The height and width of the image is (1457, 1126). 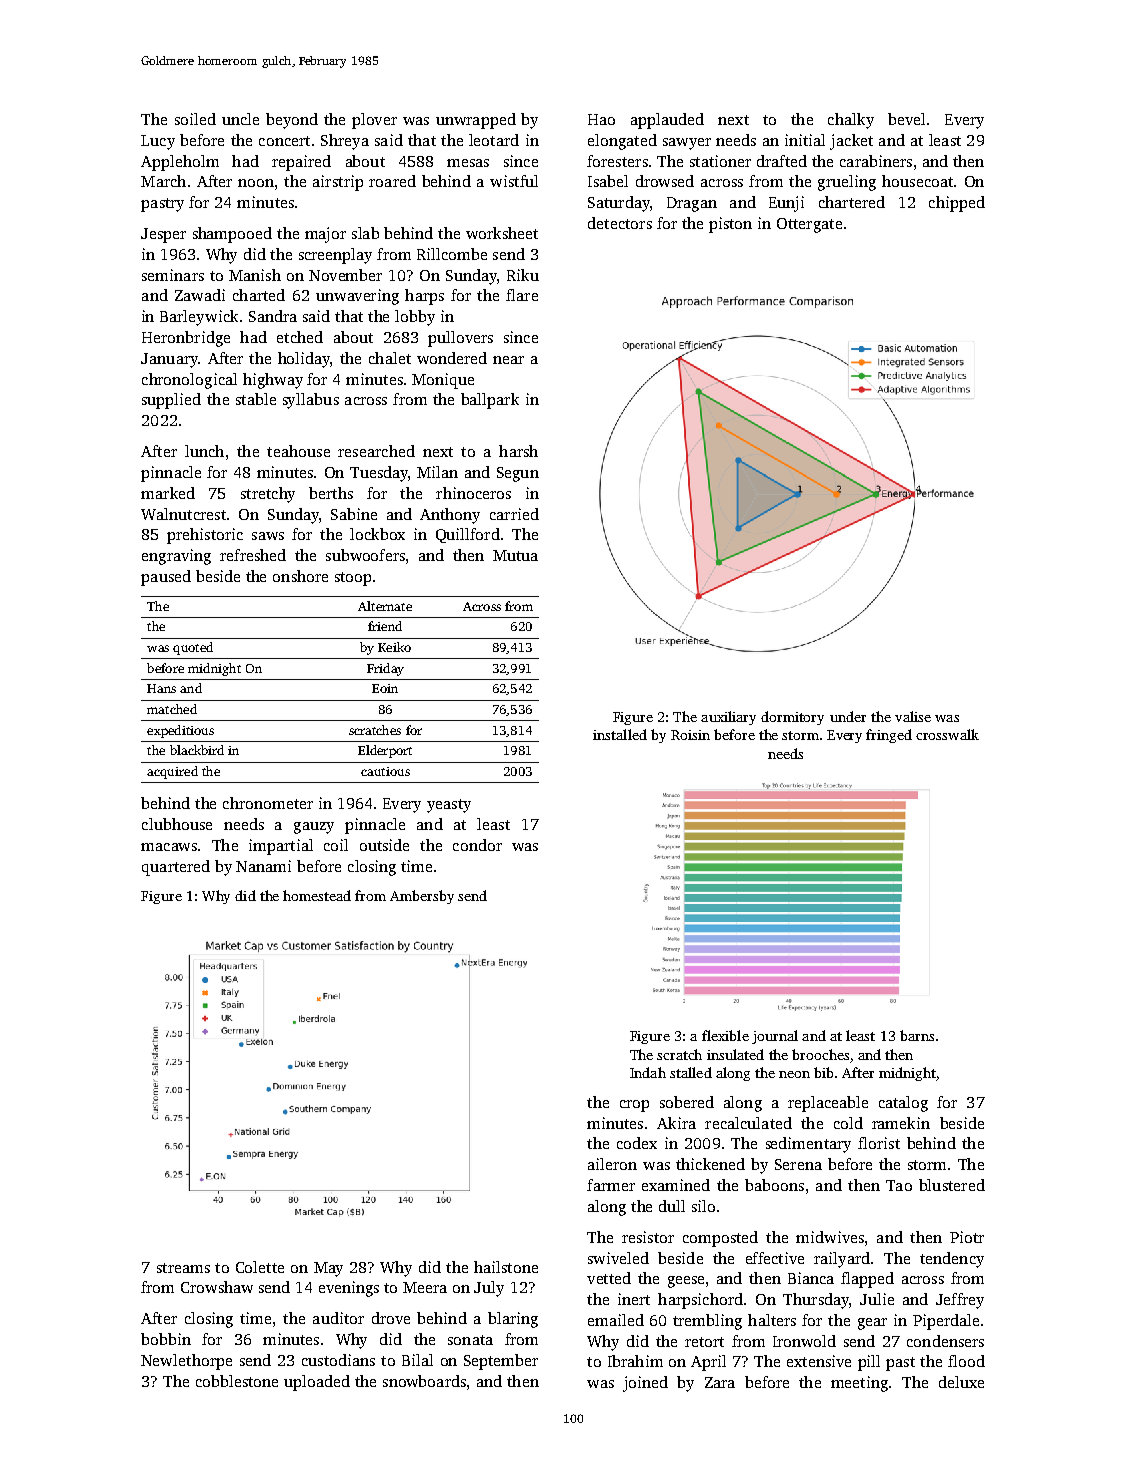 I want to click on Eoin, so click(x=385, y=688).
